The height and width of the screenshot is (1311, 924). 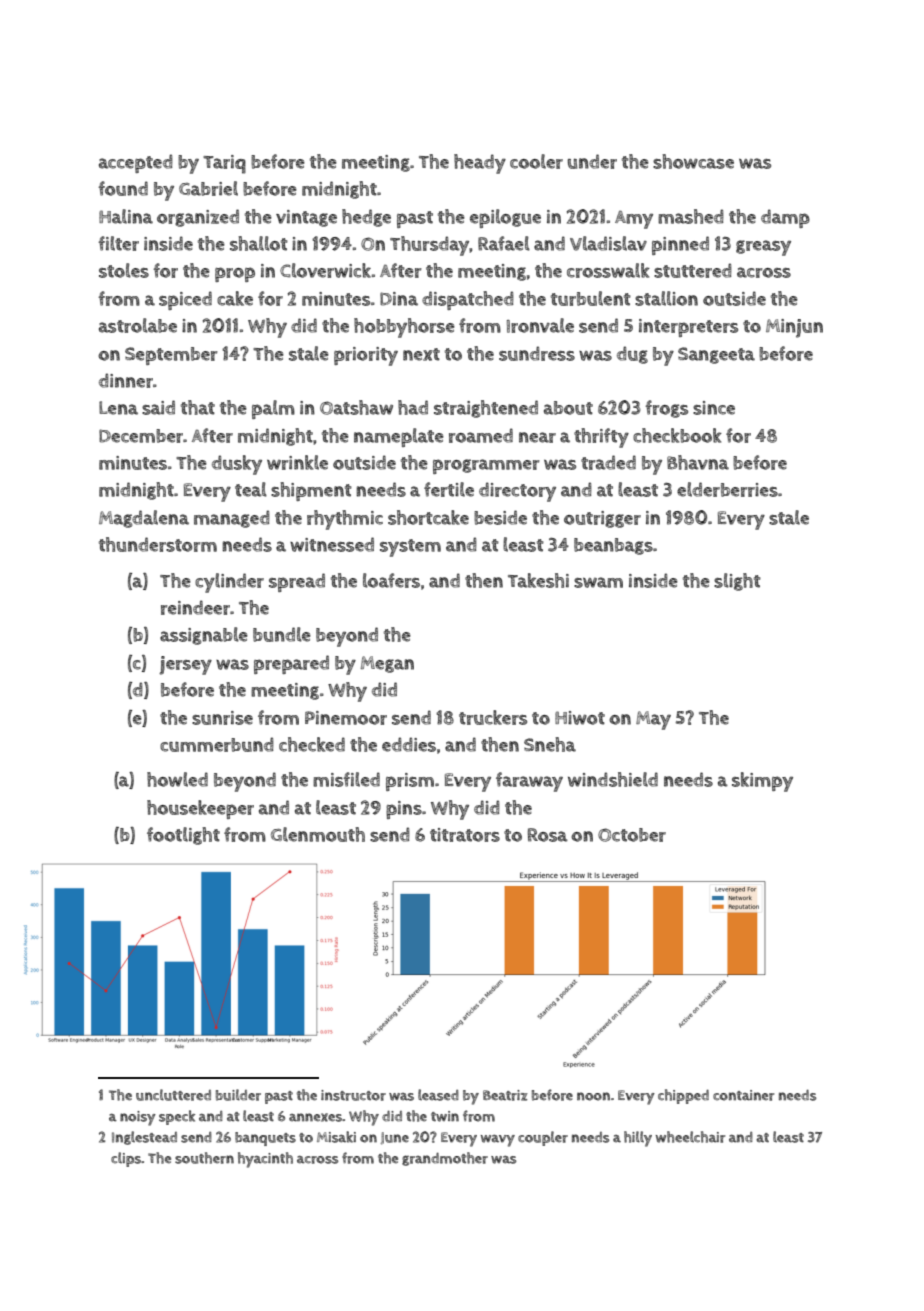 What do you see at coordinates (480, 164) in the screenshot?
I see `heady` at bounding box center [480, 164].
